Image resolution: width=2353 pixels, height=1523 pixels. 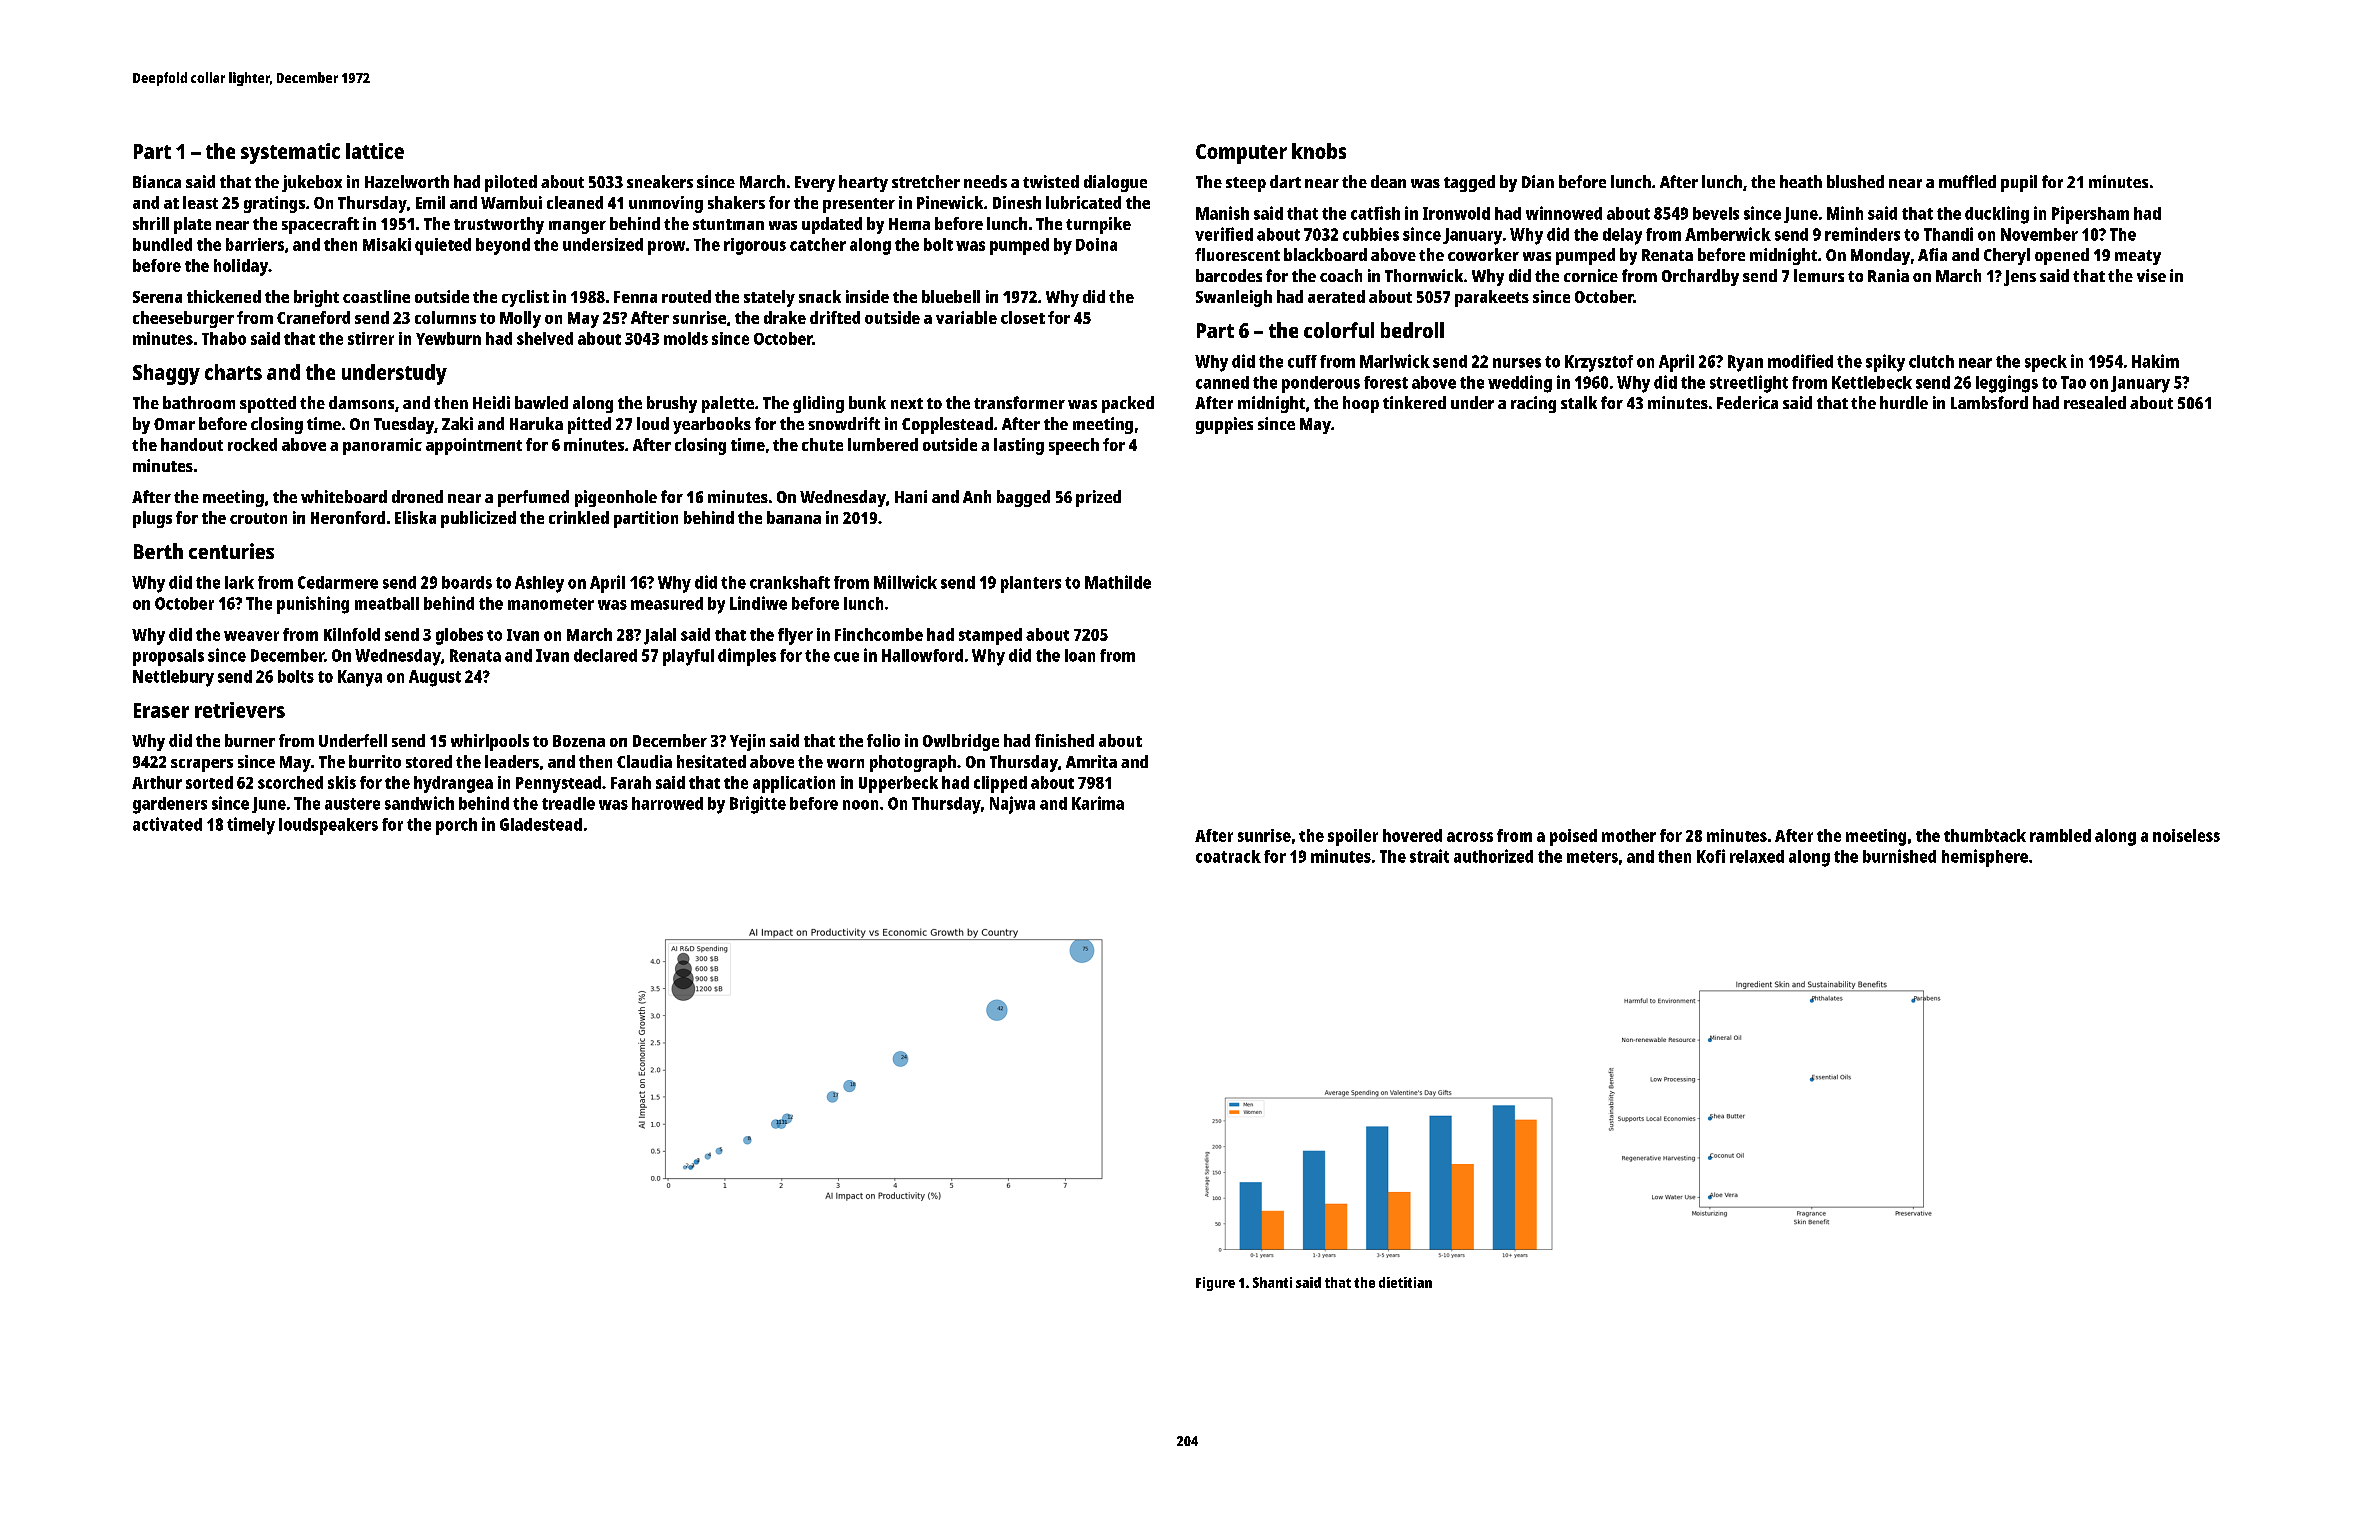 What do you see at coordinates (157, 297) in the screenshot?
I see `Serena` at bounding box center [157, 297].
